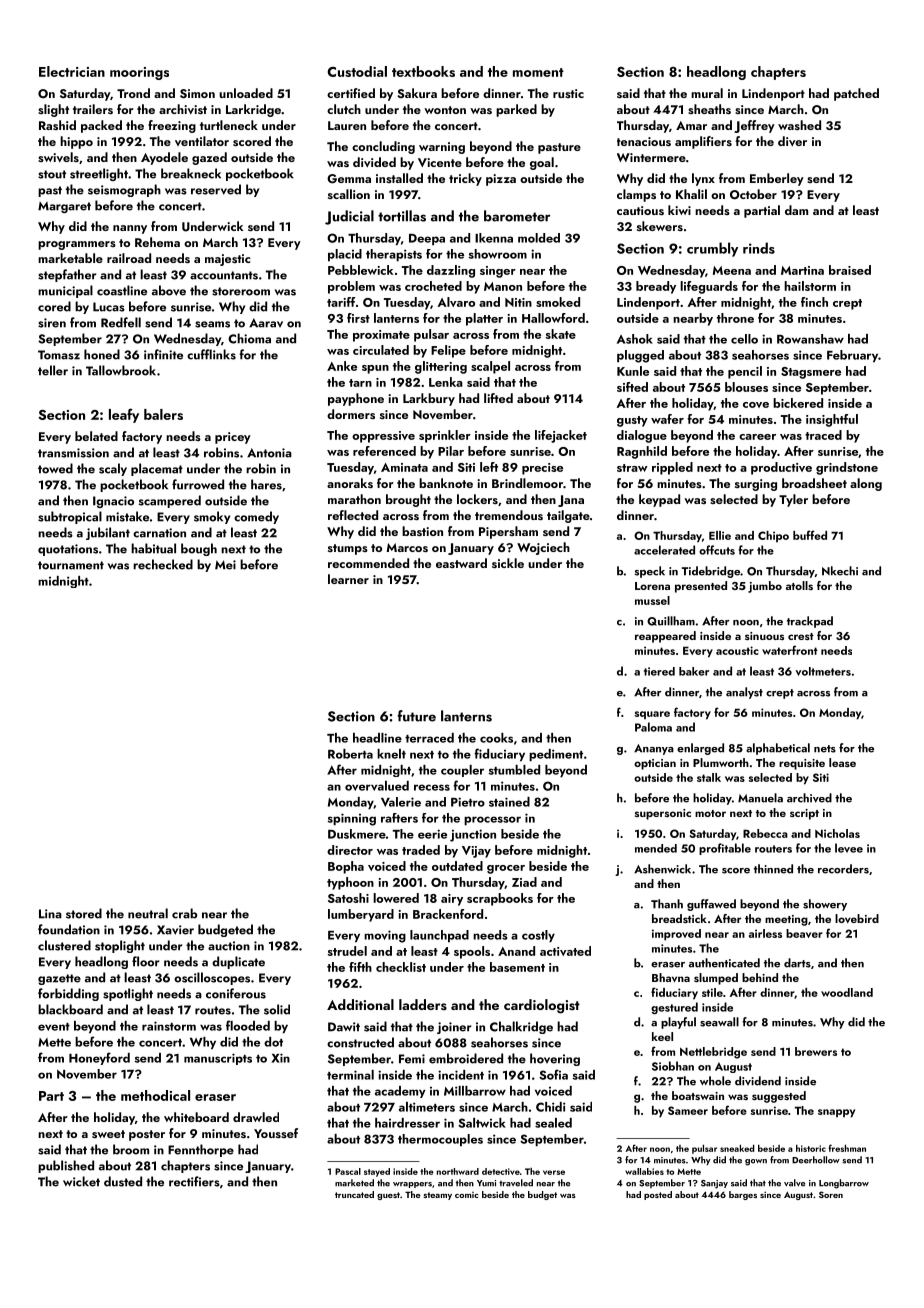 The height and width of the screenshot is (1308, 924). I want to click on Rebecca, so click(765, 833).
